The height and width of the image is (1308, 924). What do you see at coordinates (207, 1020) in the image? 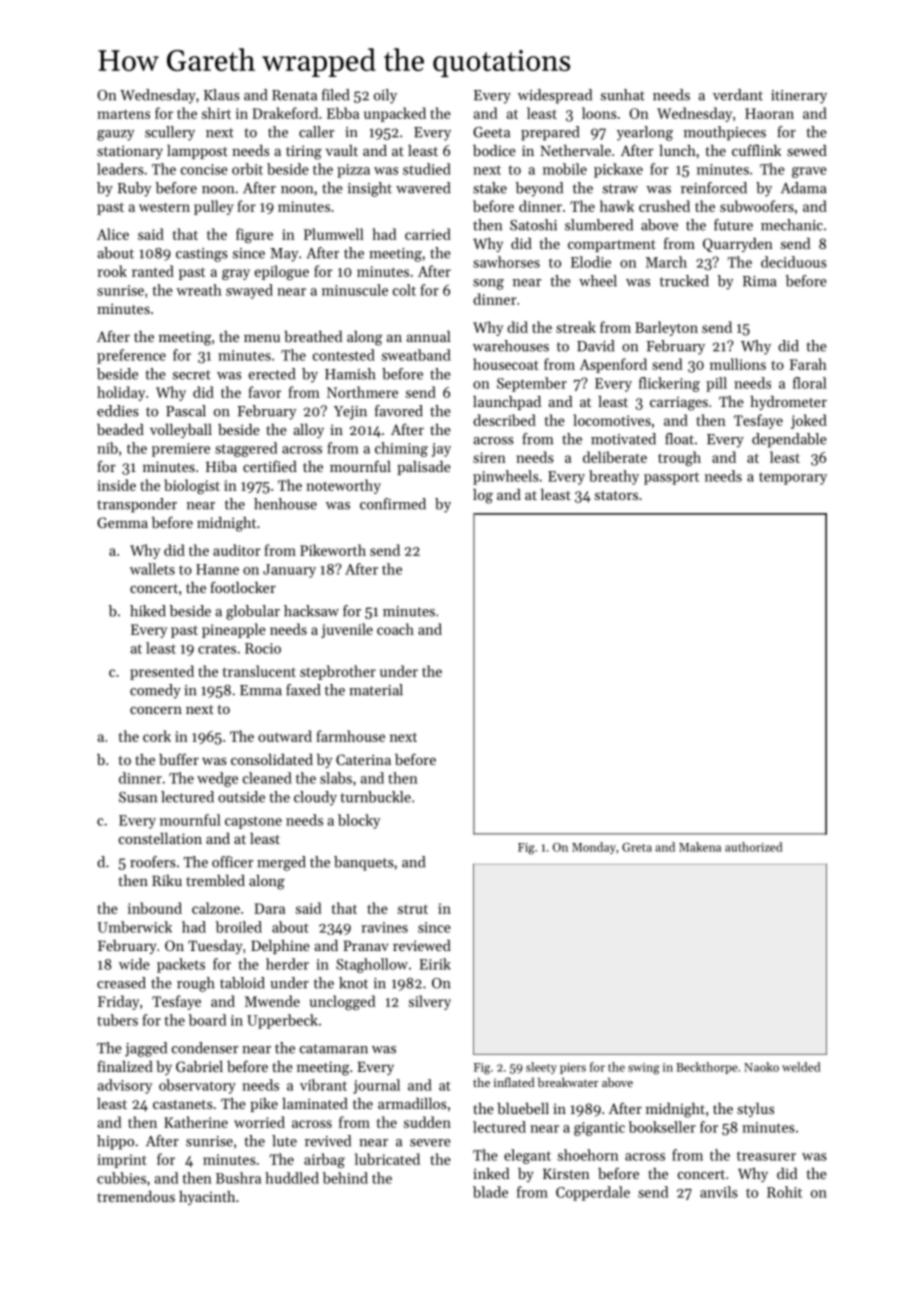
I see `board` at bounding box center [207, 1020].
